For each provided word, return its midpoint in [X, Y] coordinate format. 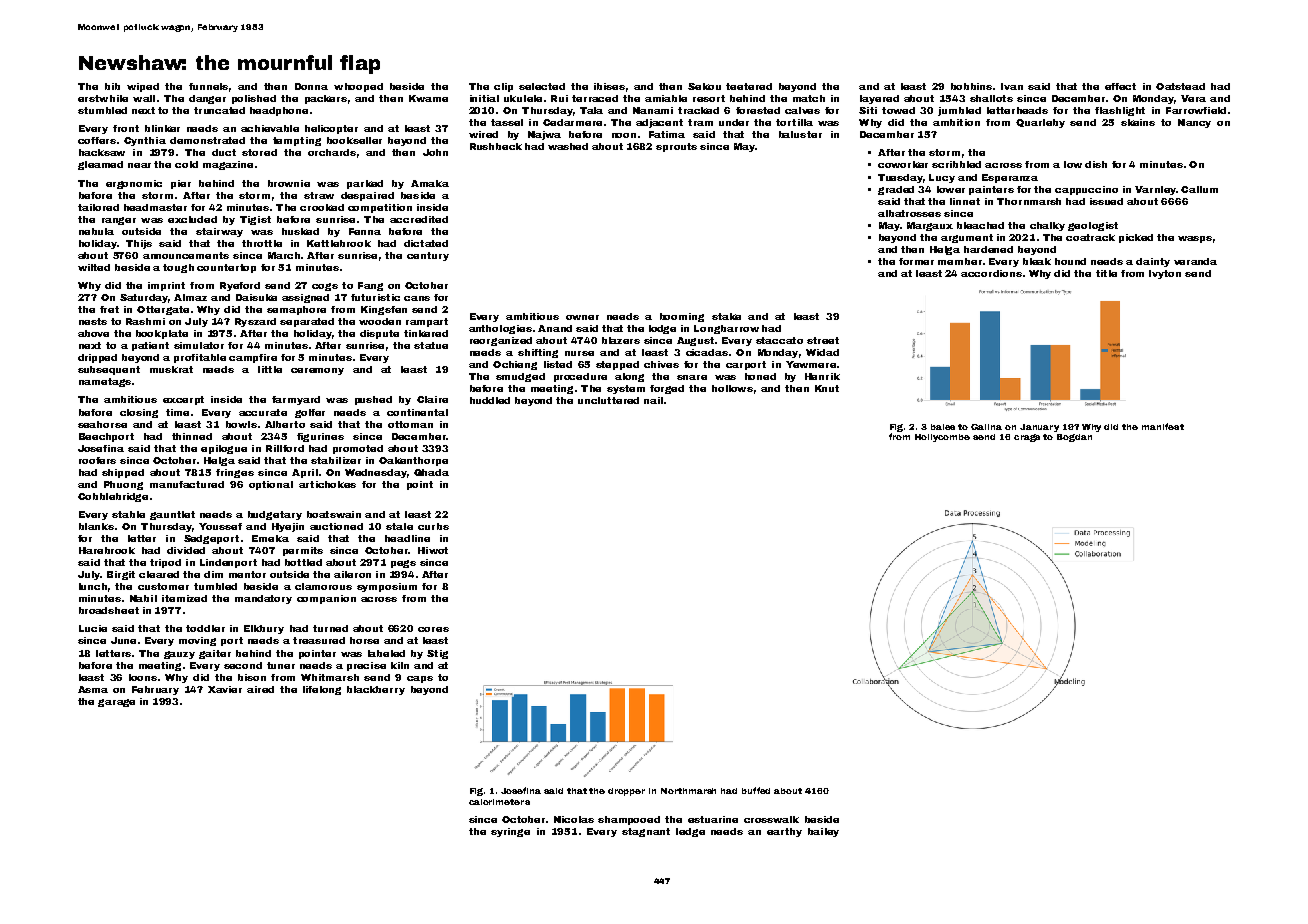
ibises [609, 86]
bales [943, 427]
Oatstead [1180, 86]
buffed [756, 790]
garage [116, 703]
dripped [97, 358]
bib [112, 86]
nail [653, 400]
